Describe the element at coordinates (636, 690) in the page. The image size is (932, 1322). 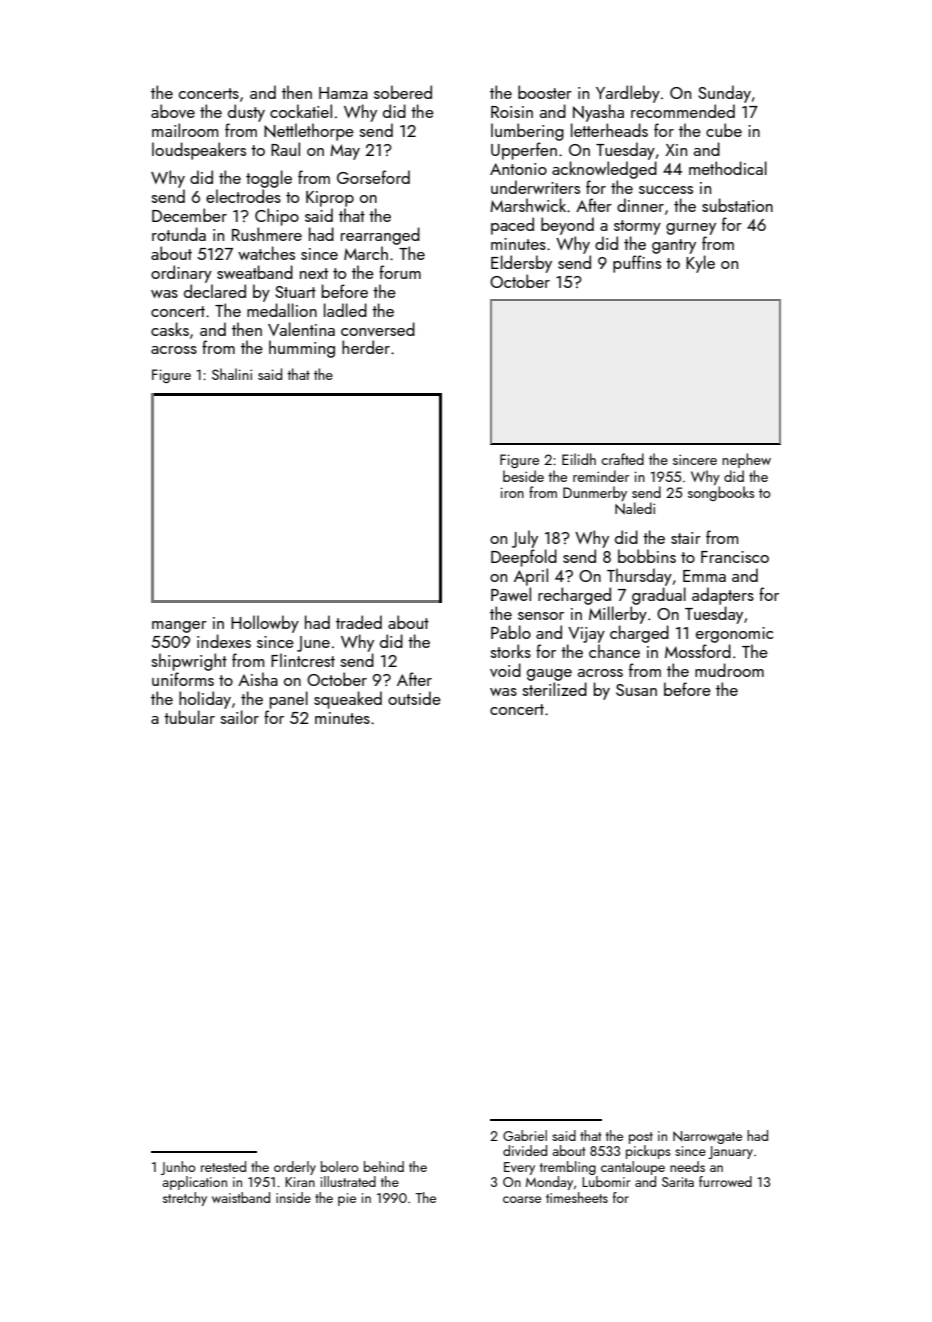
I see `Susan` at that location.
